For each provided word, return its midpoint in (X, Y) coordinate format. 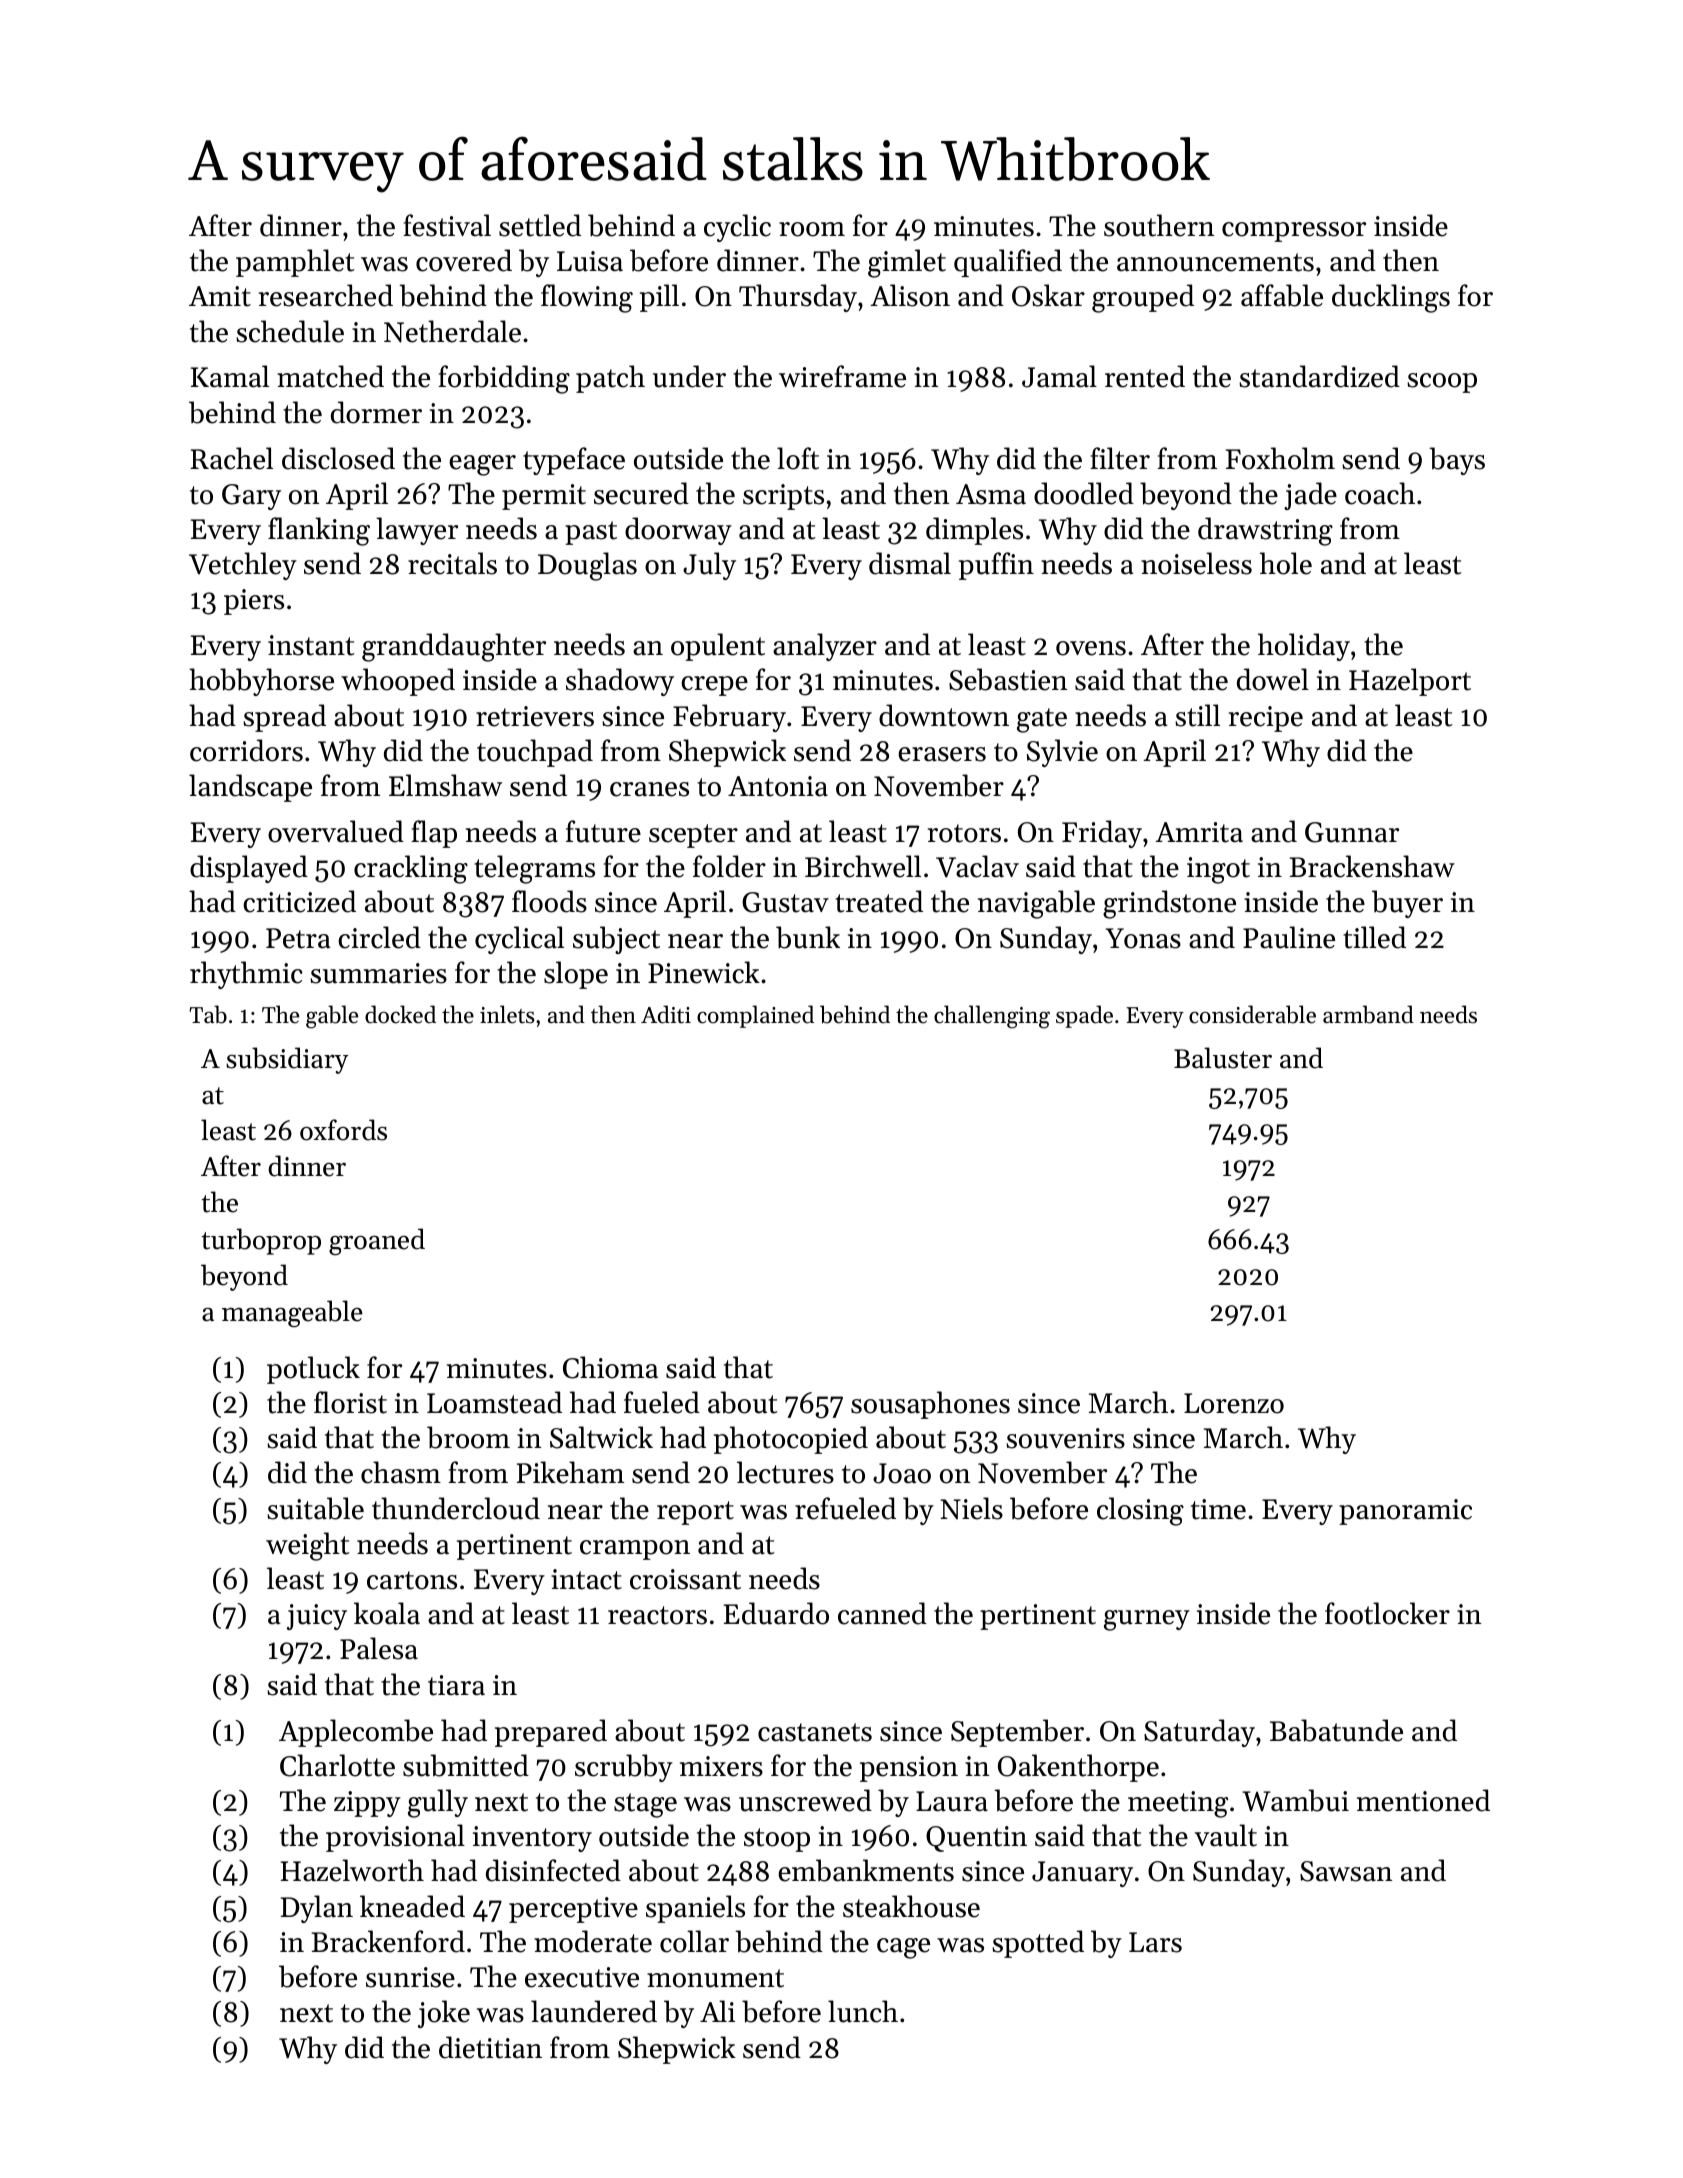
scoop (1442, 383)
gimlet (907, 263)
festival (447, 225)
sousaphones (930, 1405)
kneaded (412, 1906)
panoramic (1405, 1512)
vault (1226, 1835)
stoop (777, 1840)
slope (576, 975)
